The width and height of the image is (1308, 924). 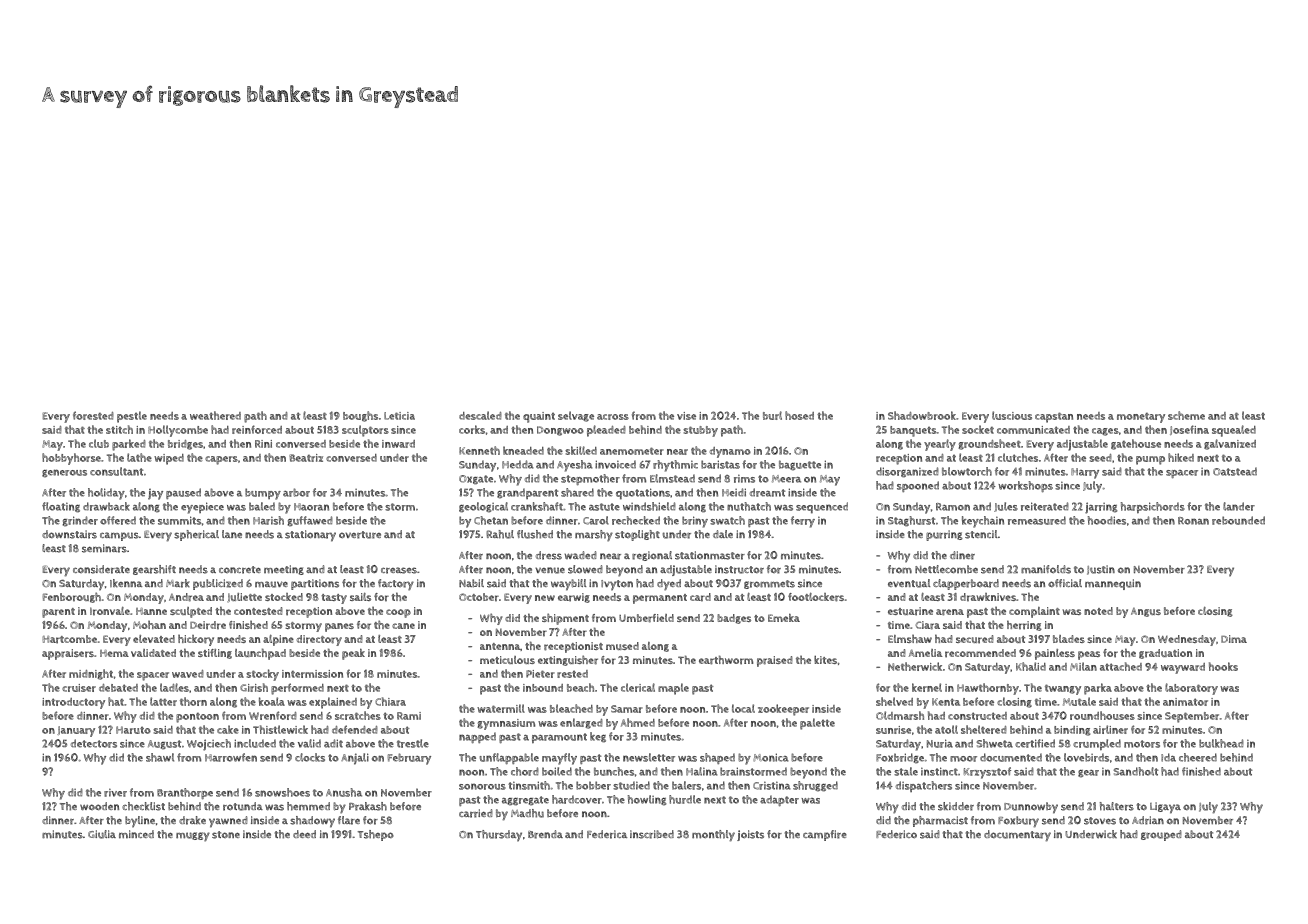 I want to click on Sandholt, so click(x=1135, y=771).
